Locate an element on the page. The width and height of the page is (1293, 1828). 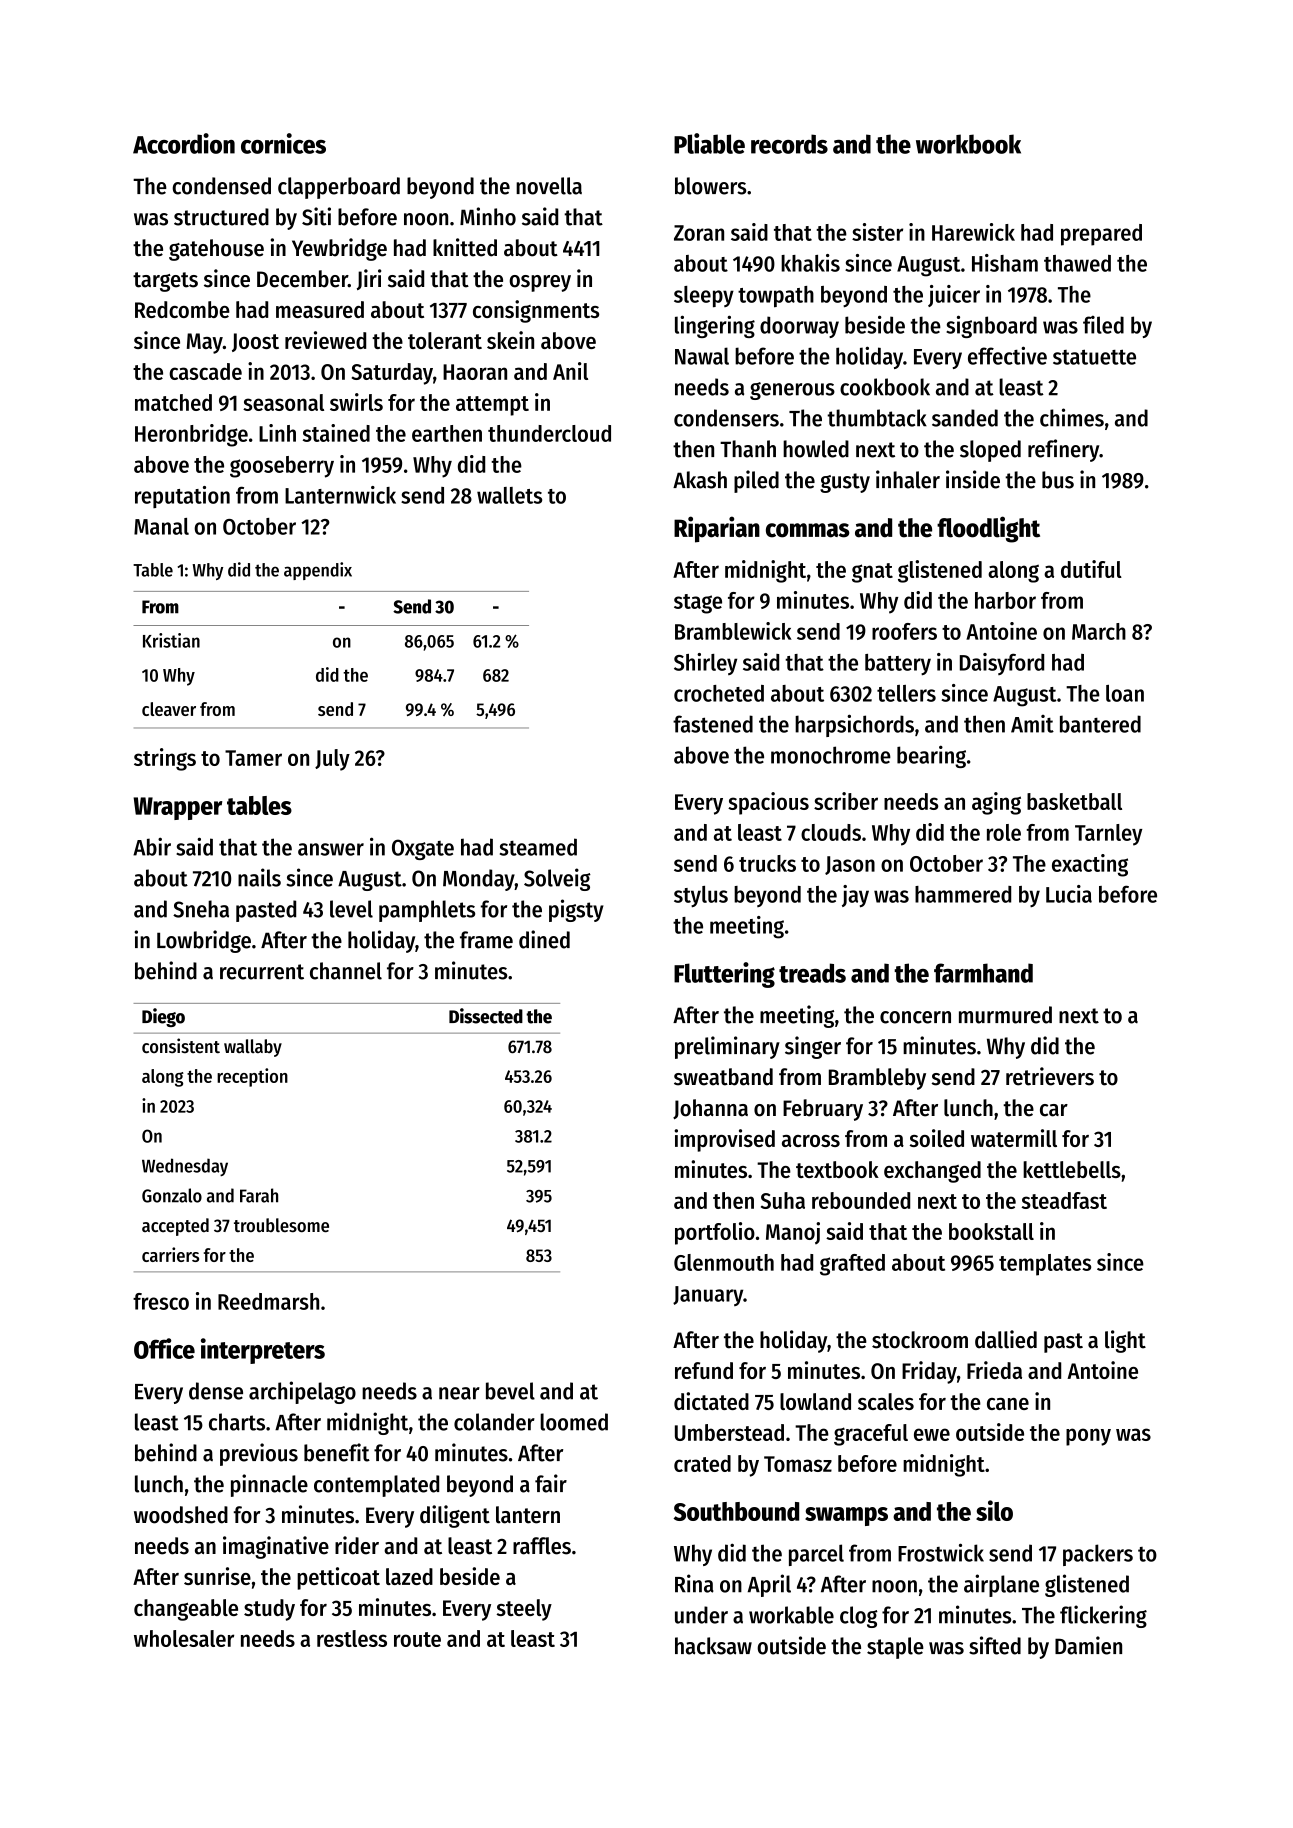
Accordion is located at coordinates (184, 143).
